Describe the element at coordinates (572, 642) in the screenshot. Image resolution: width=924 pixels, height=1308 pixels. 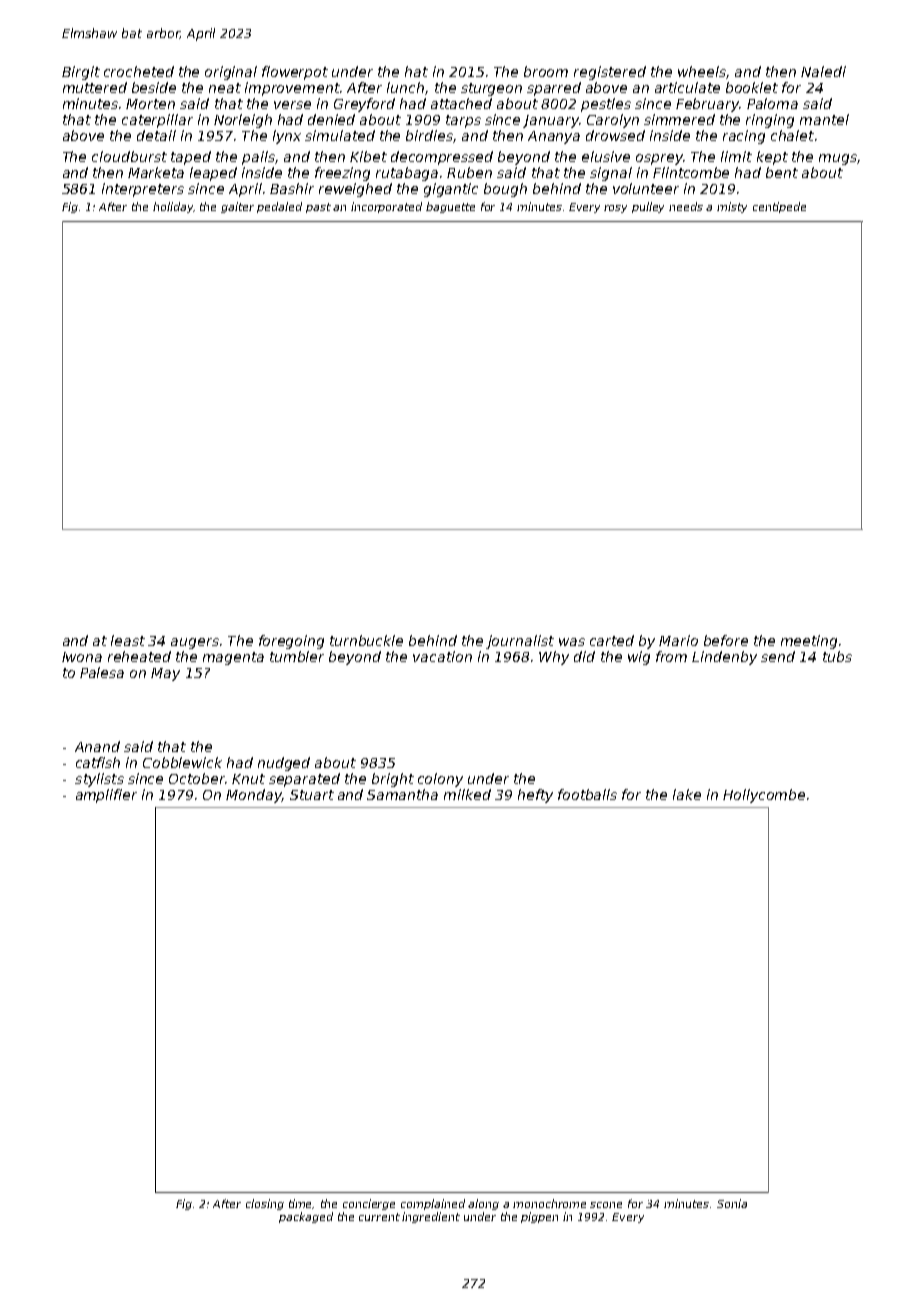
I see `was` at that location.
